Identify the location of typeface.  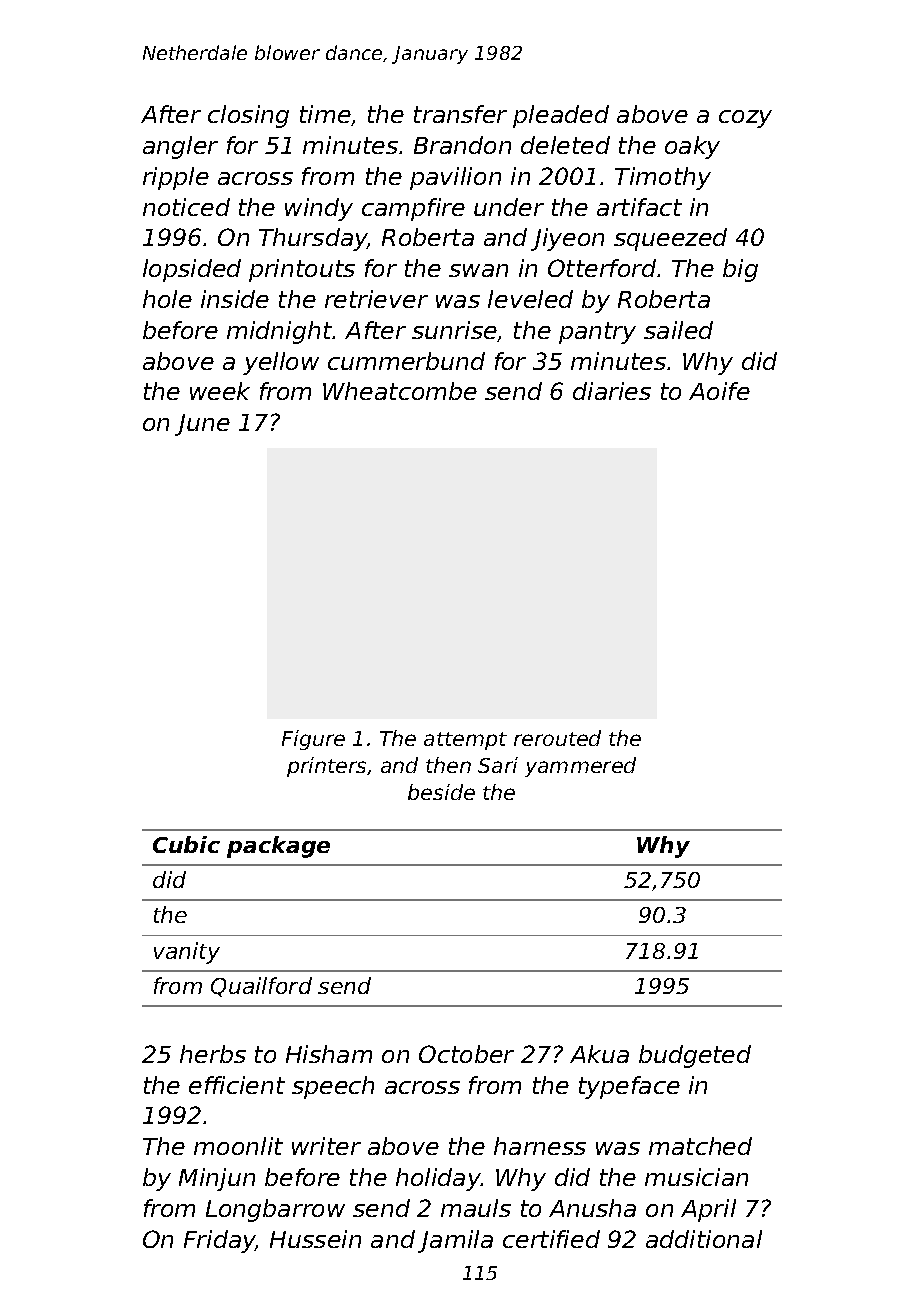
(629, 1087).
